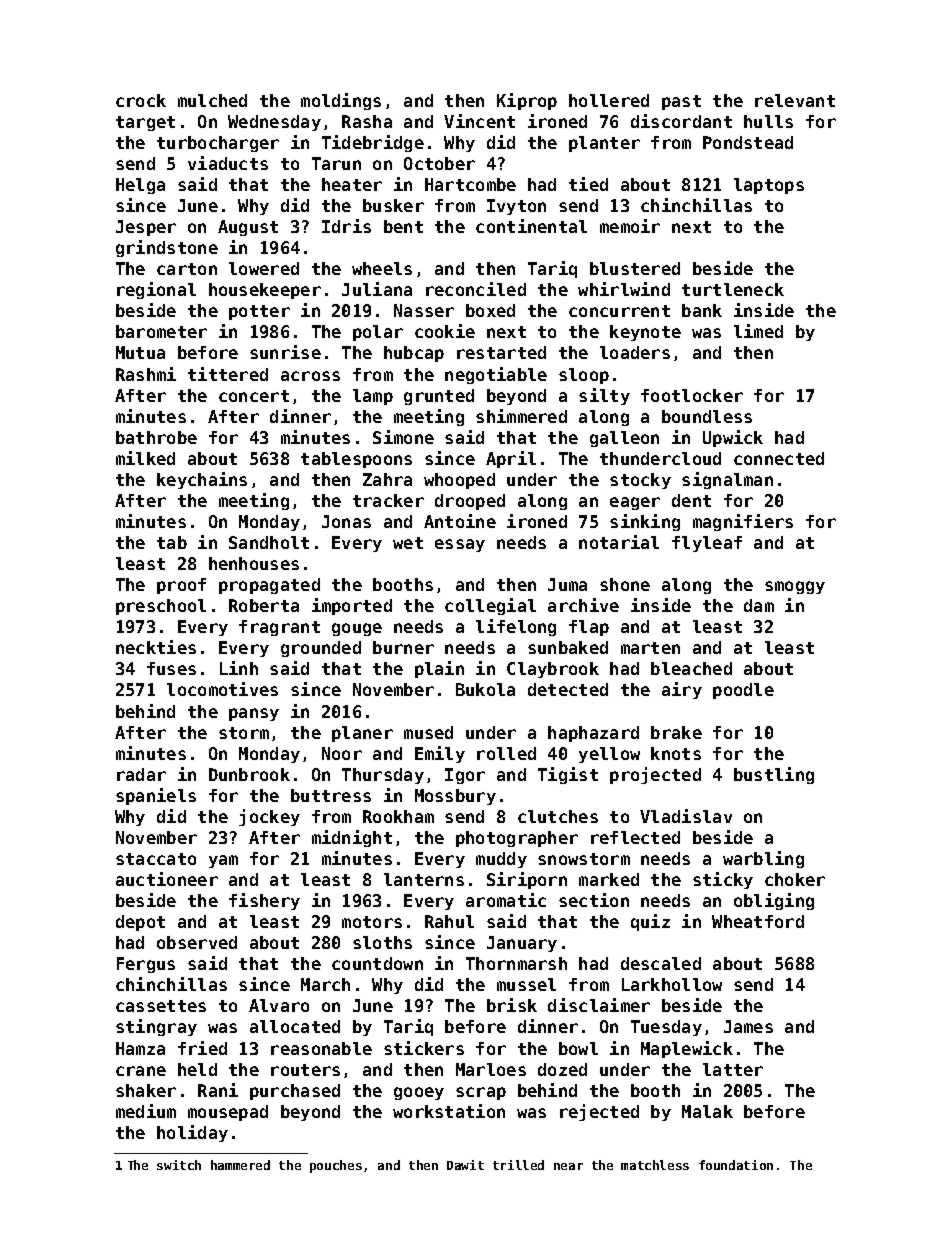  I want to click on heater, so click(352, 184).
